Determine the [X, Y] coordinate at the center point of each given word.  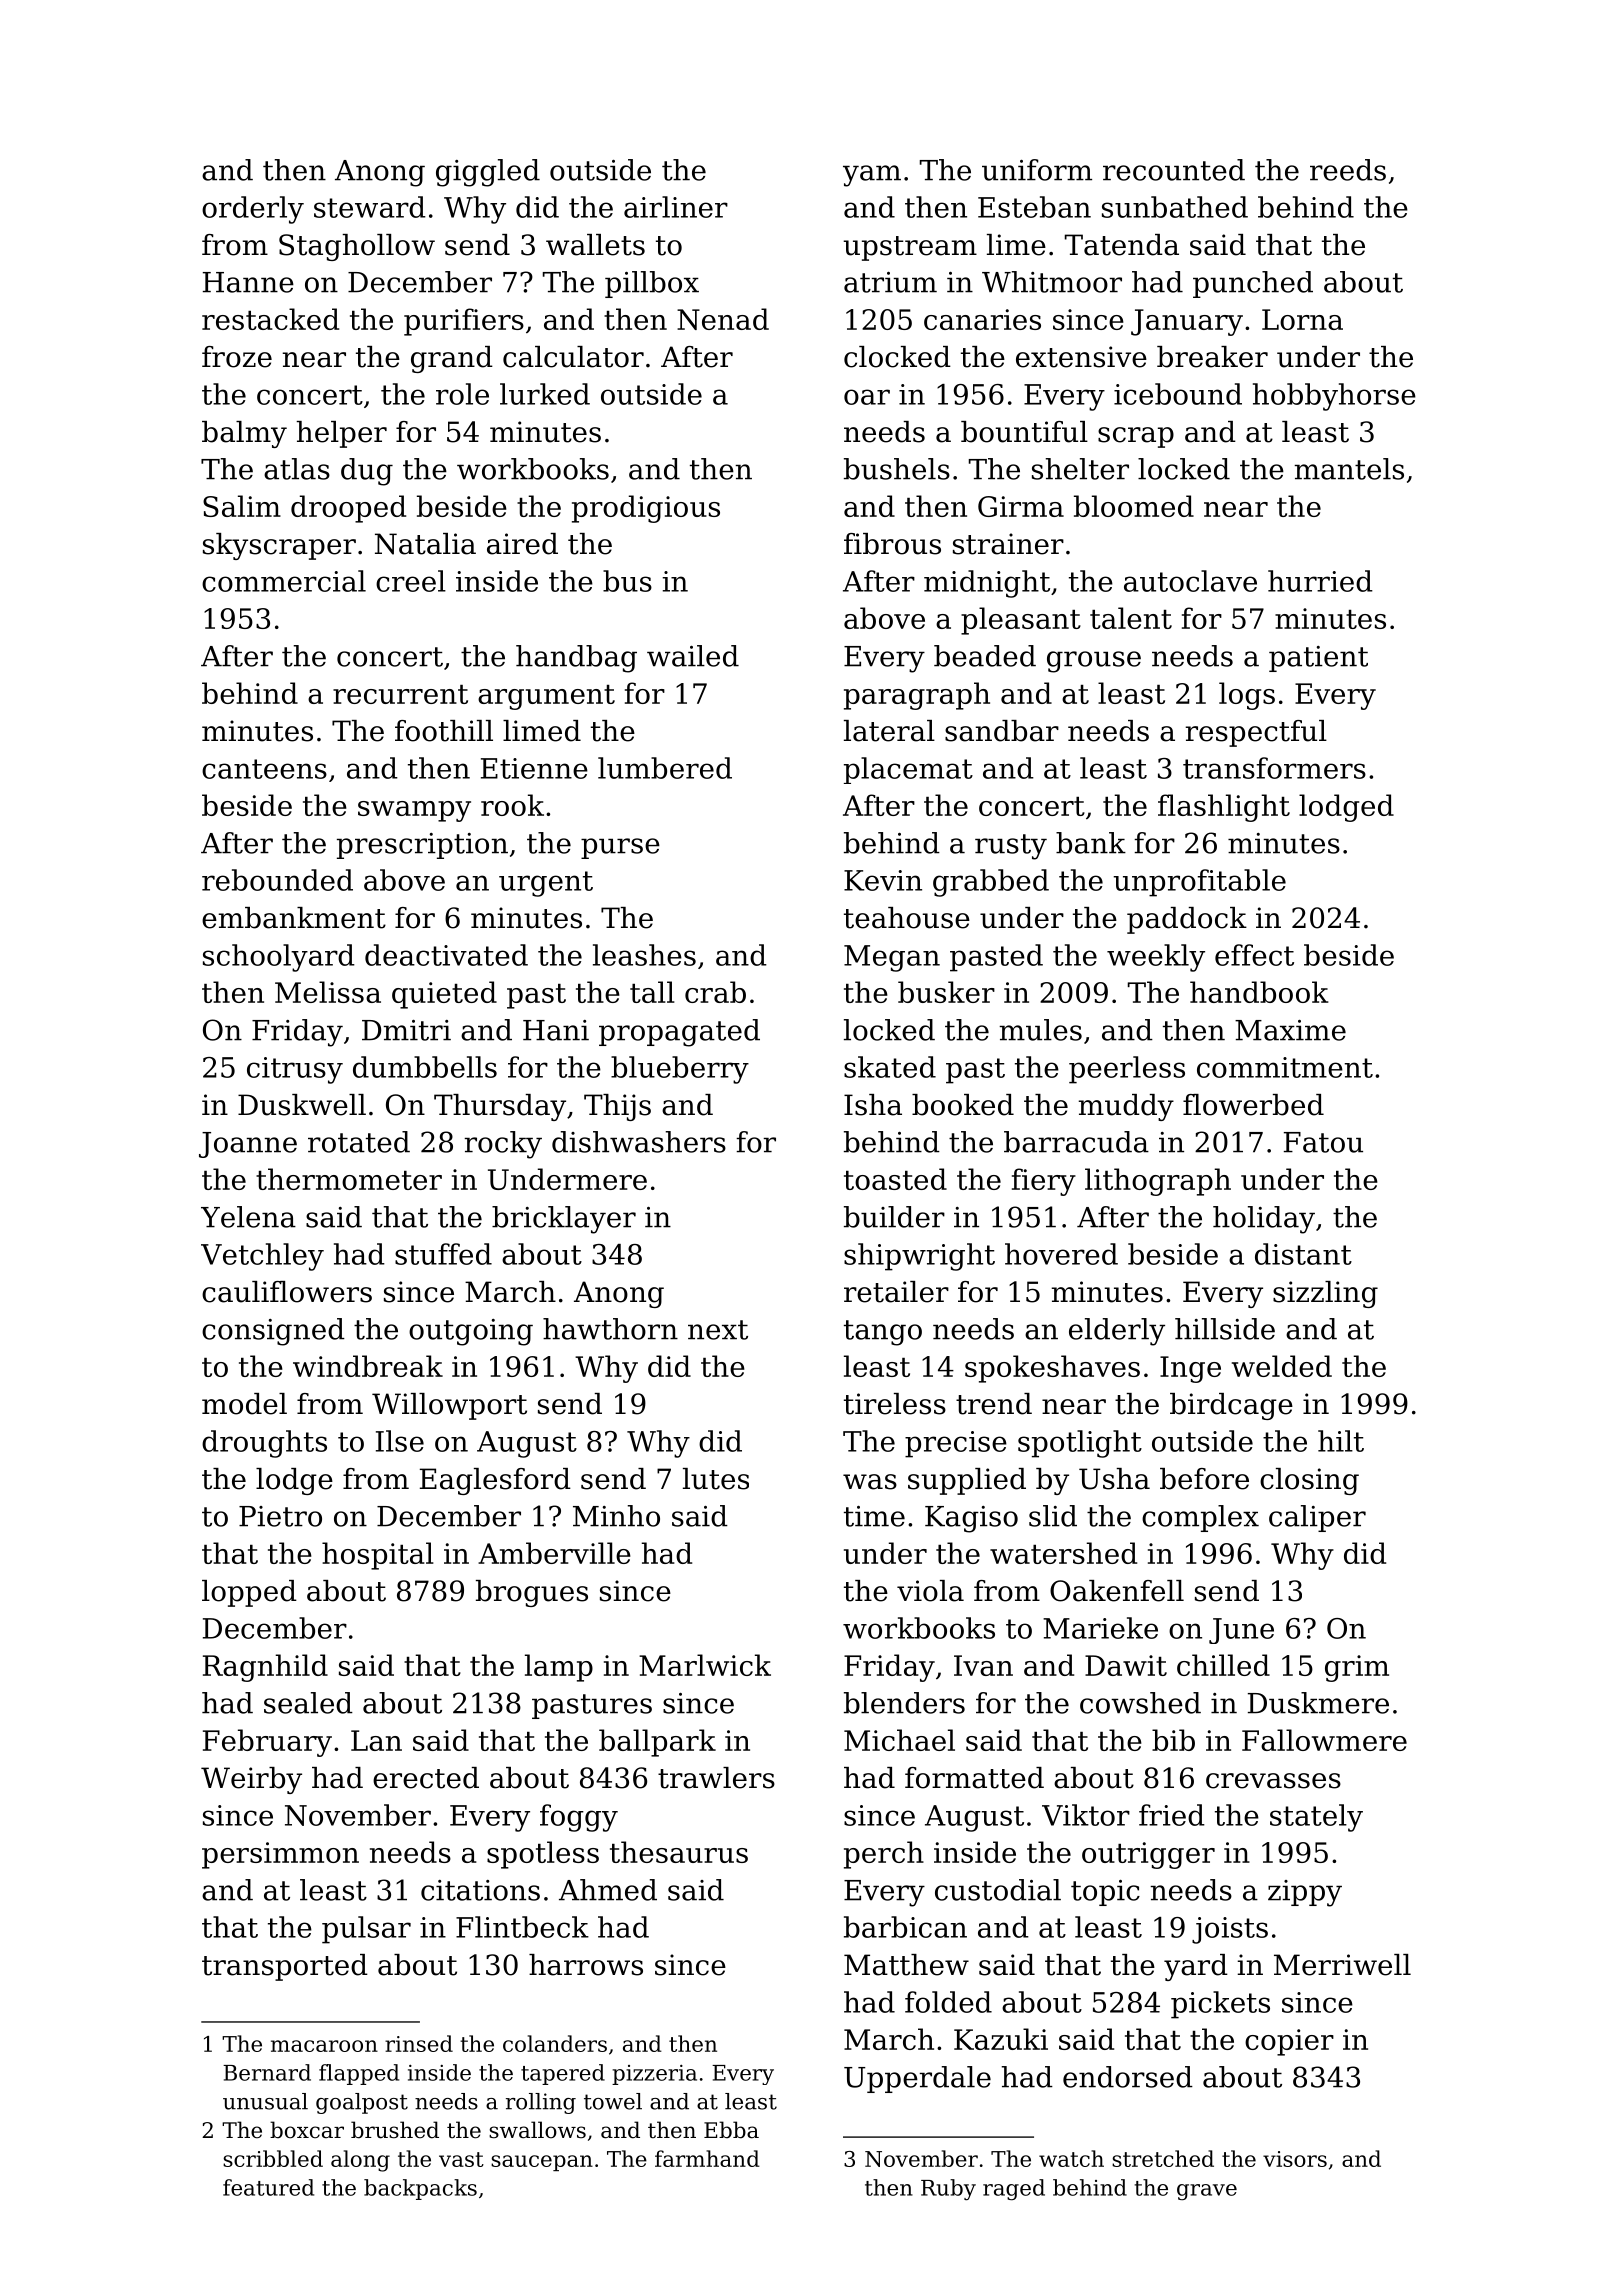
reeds [1348, 170]
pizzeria [654, 2075]
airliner [676, 207]
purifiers [464, 322]
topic [1105, 1893]
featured [268, 2187]
